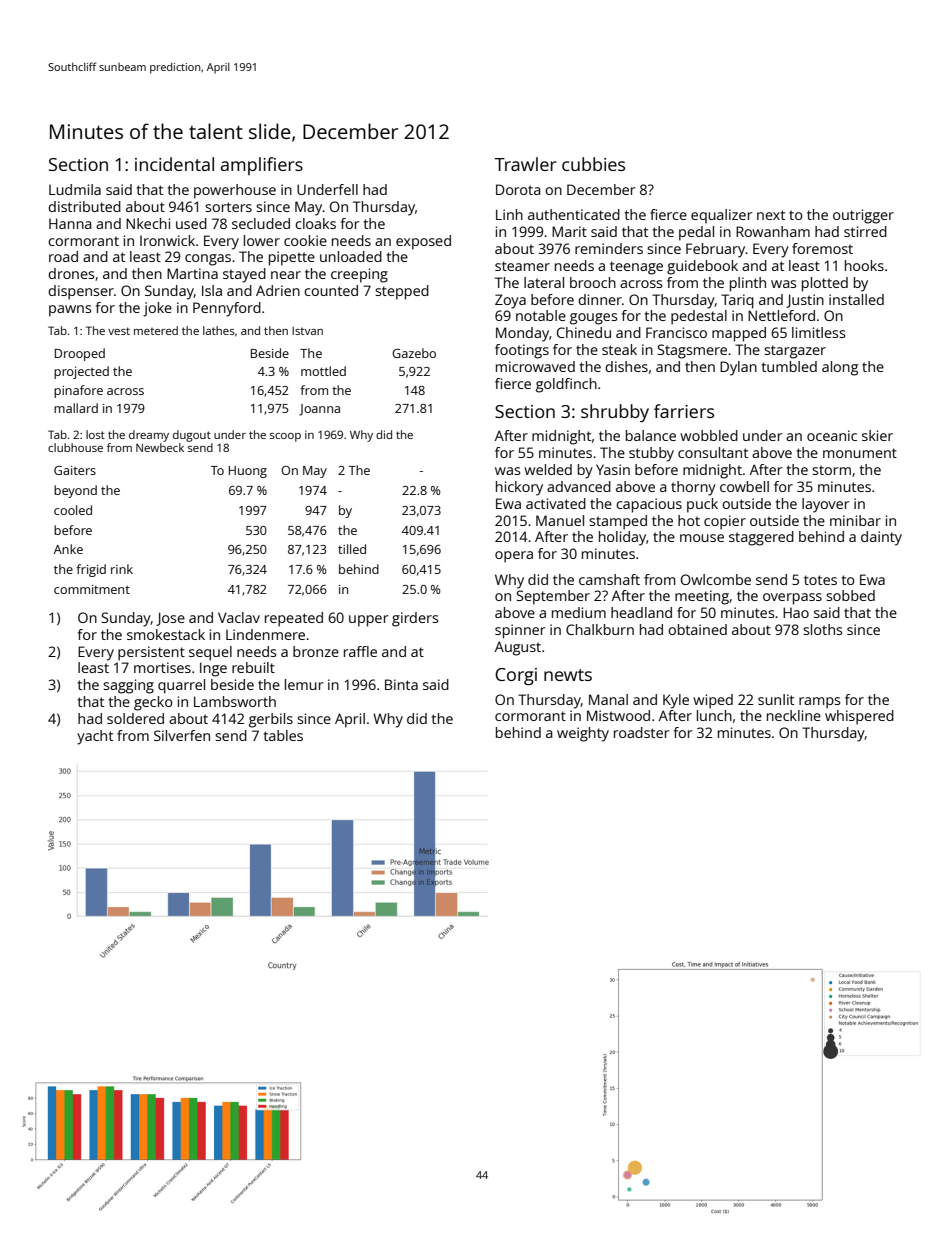  Describe the element at coordinates (352, 549) in the screenshot. I see `tilled` at that location.
